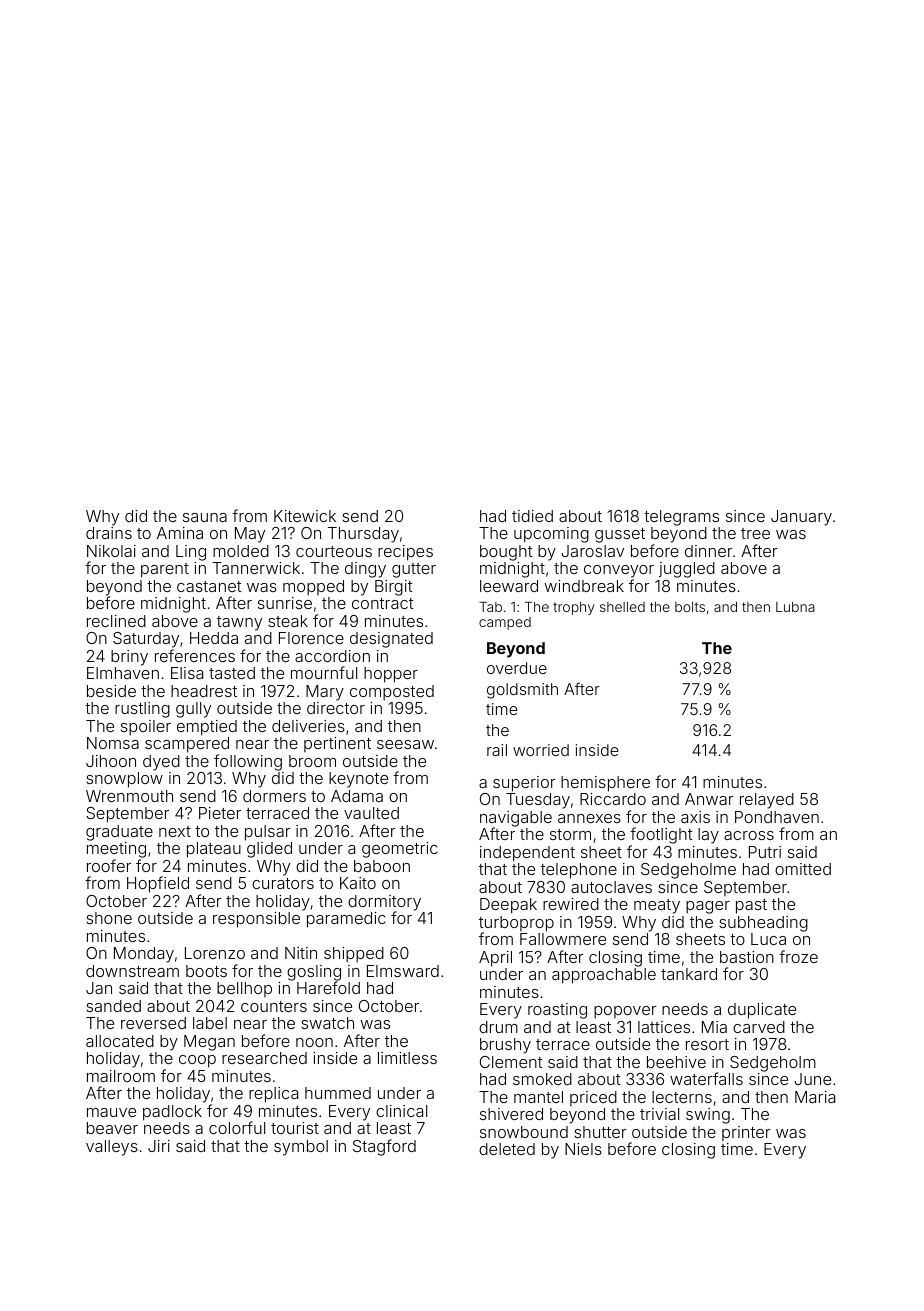 This screenshot has height=1311, width=924. What do you see at coordinates (583, 1149) in the screenshot?
I see `Niels` at bounding box center [583, 1149].
